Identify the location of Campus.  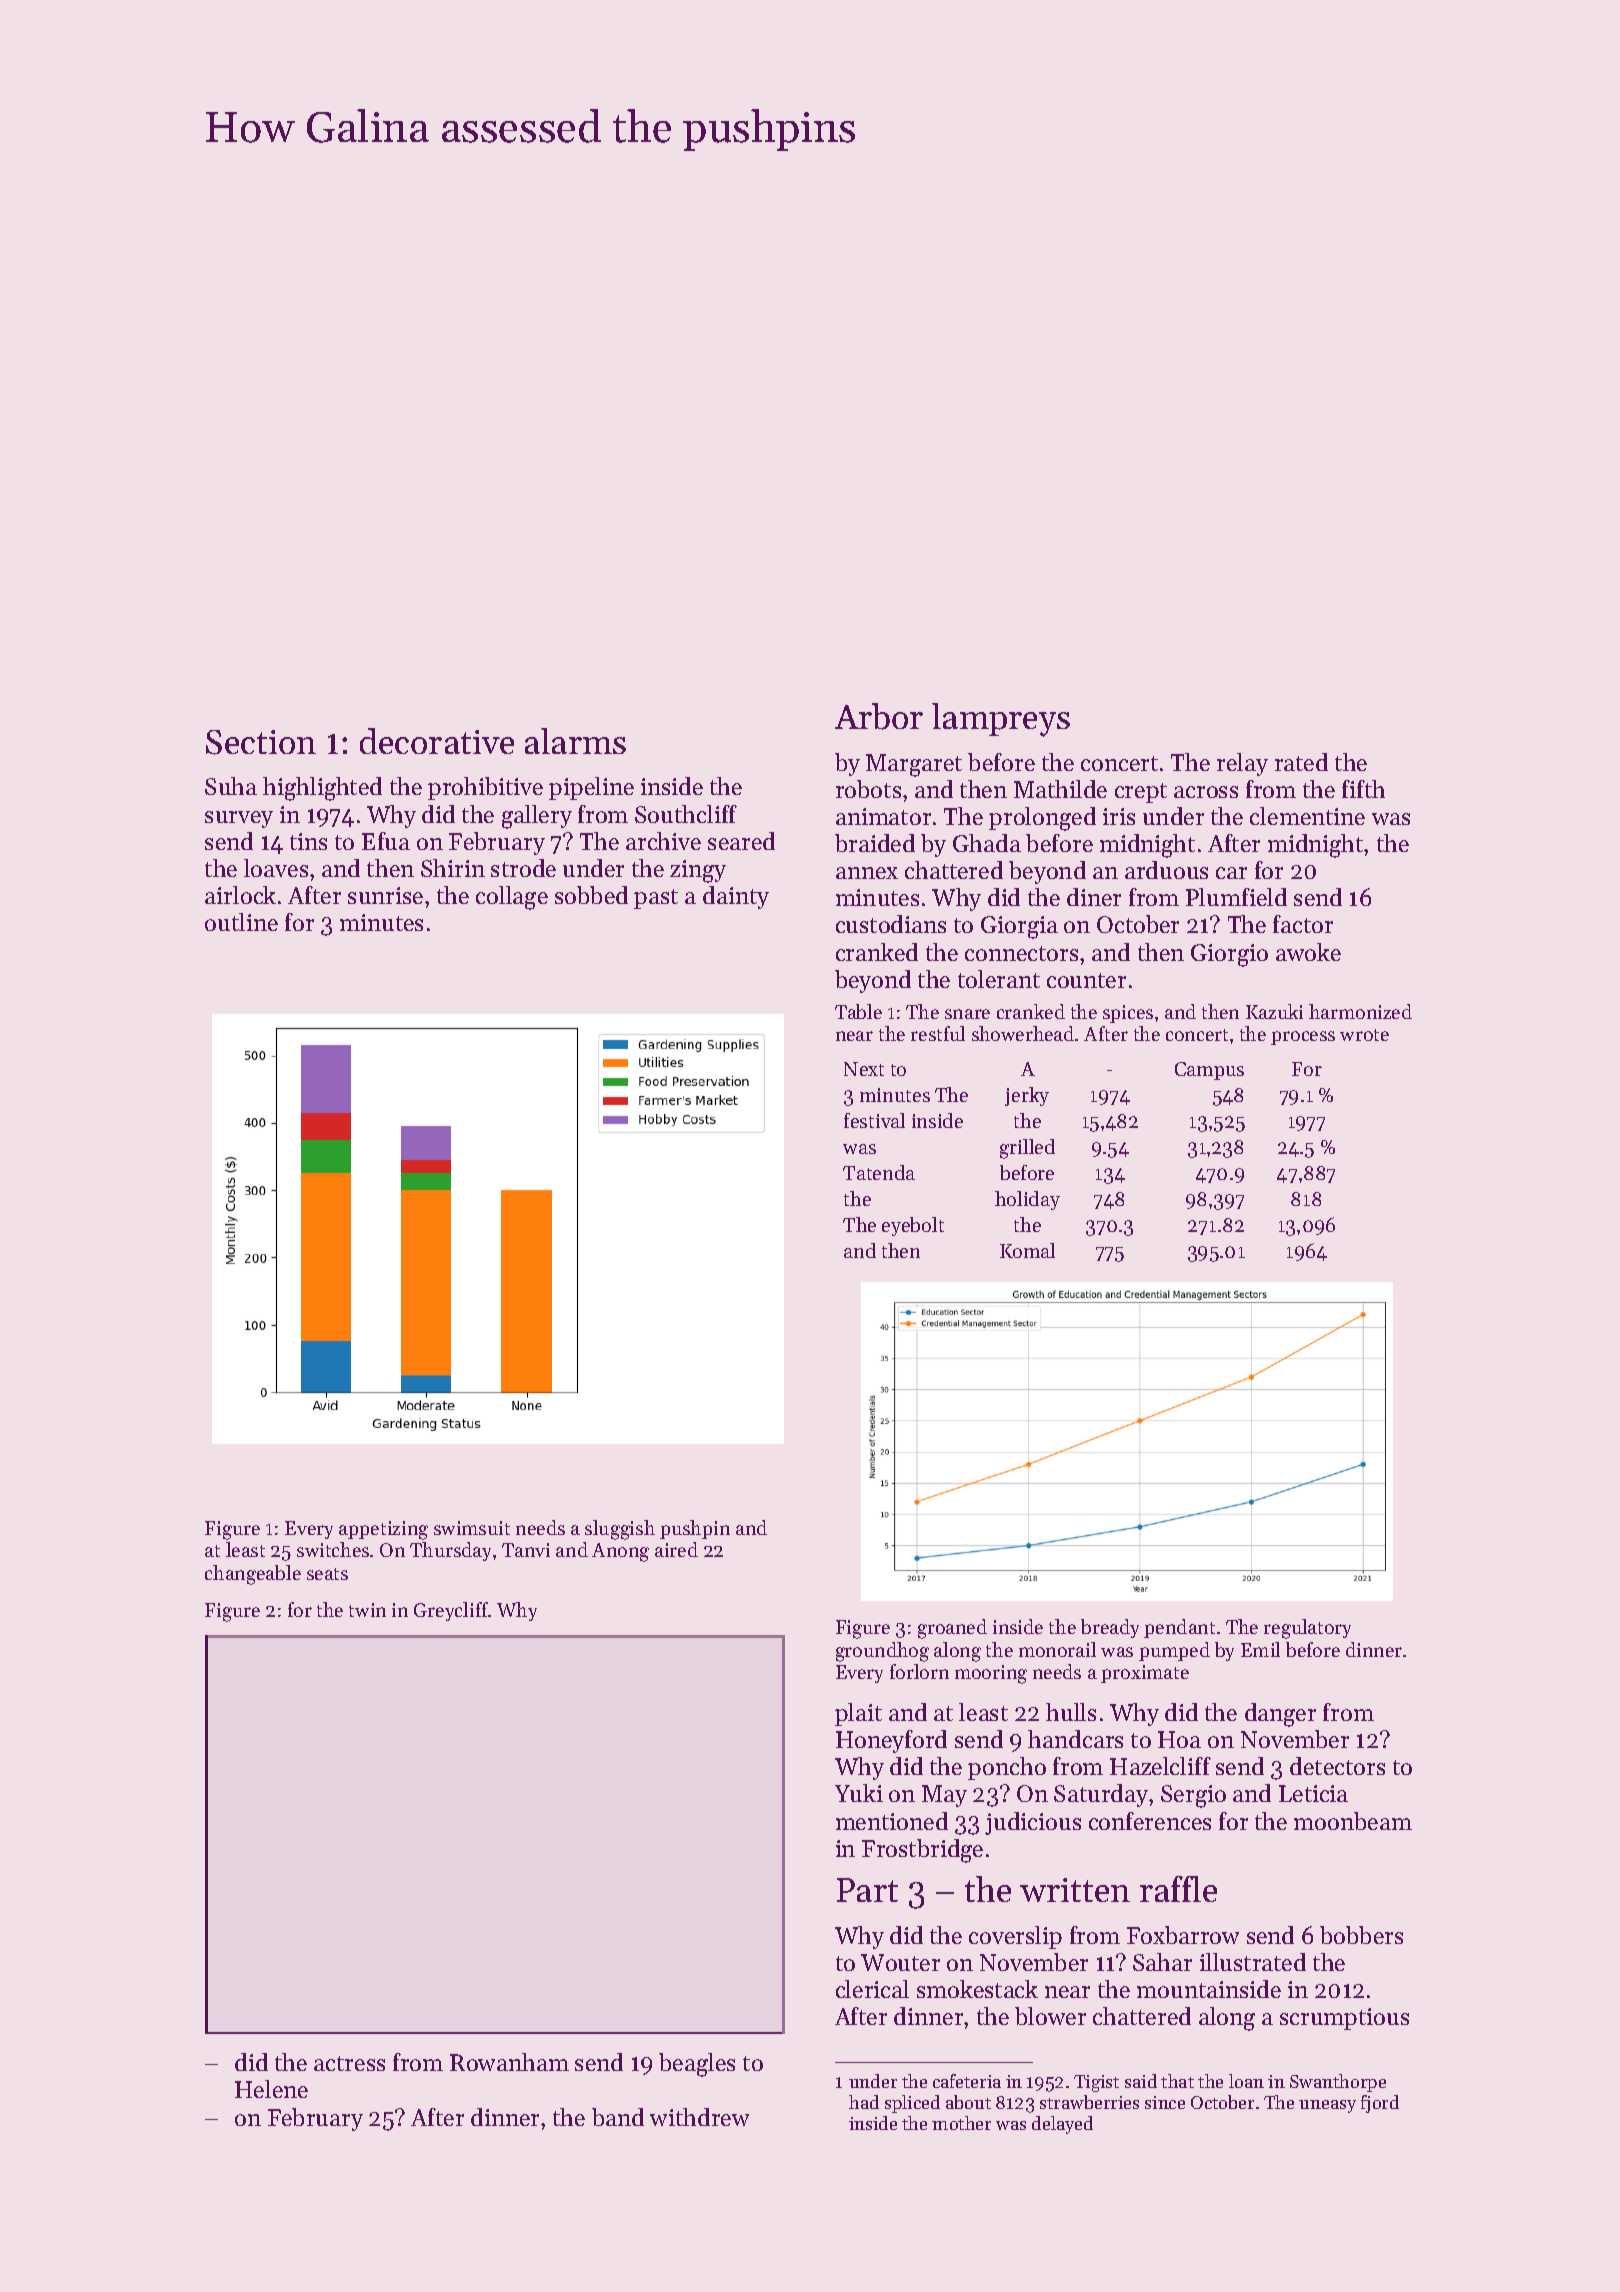
(1209, 1071).
